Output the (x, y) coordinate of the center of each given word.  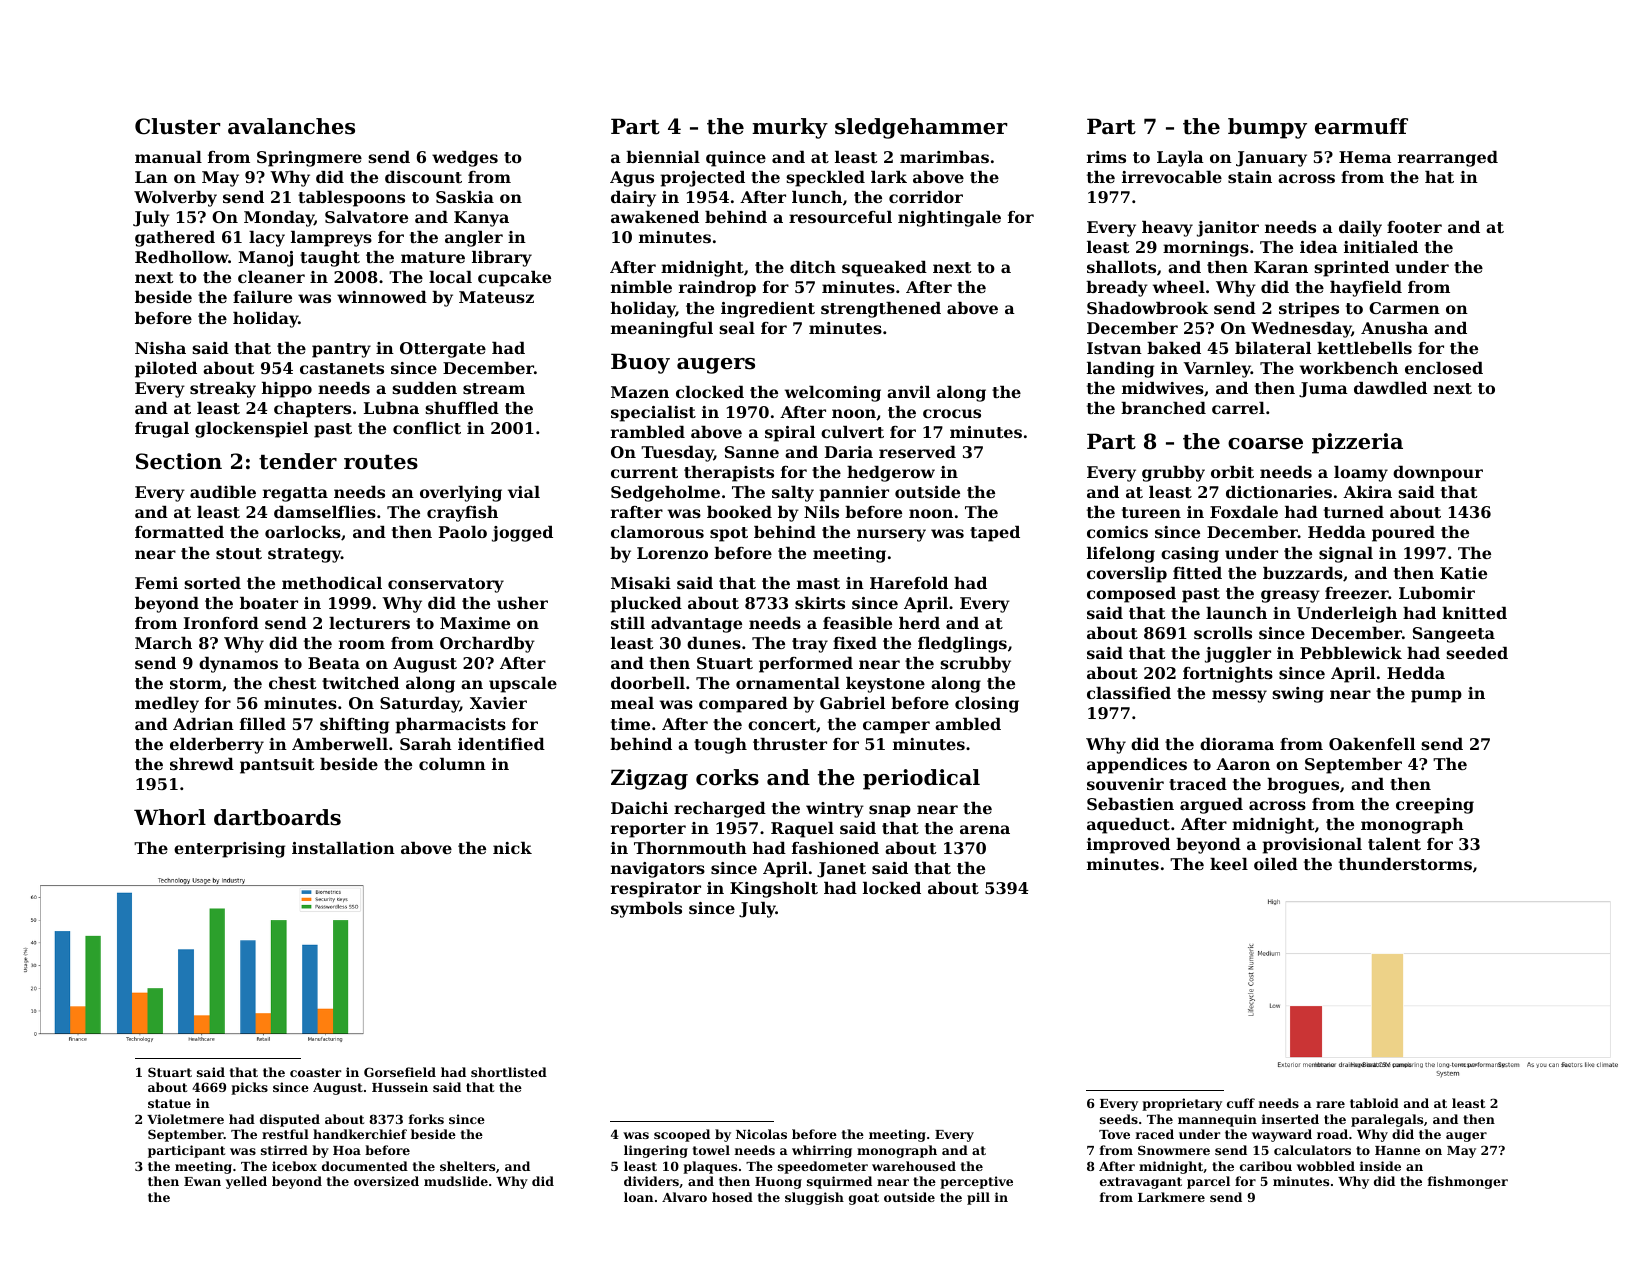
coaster (315, 1072)
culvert (852, 432)
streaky (223, 390)
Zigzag (649, 779)
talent (1394, 844)
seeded (1477, 653)
